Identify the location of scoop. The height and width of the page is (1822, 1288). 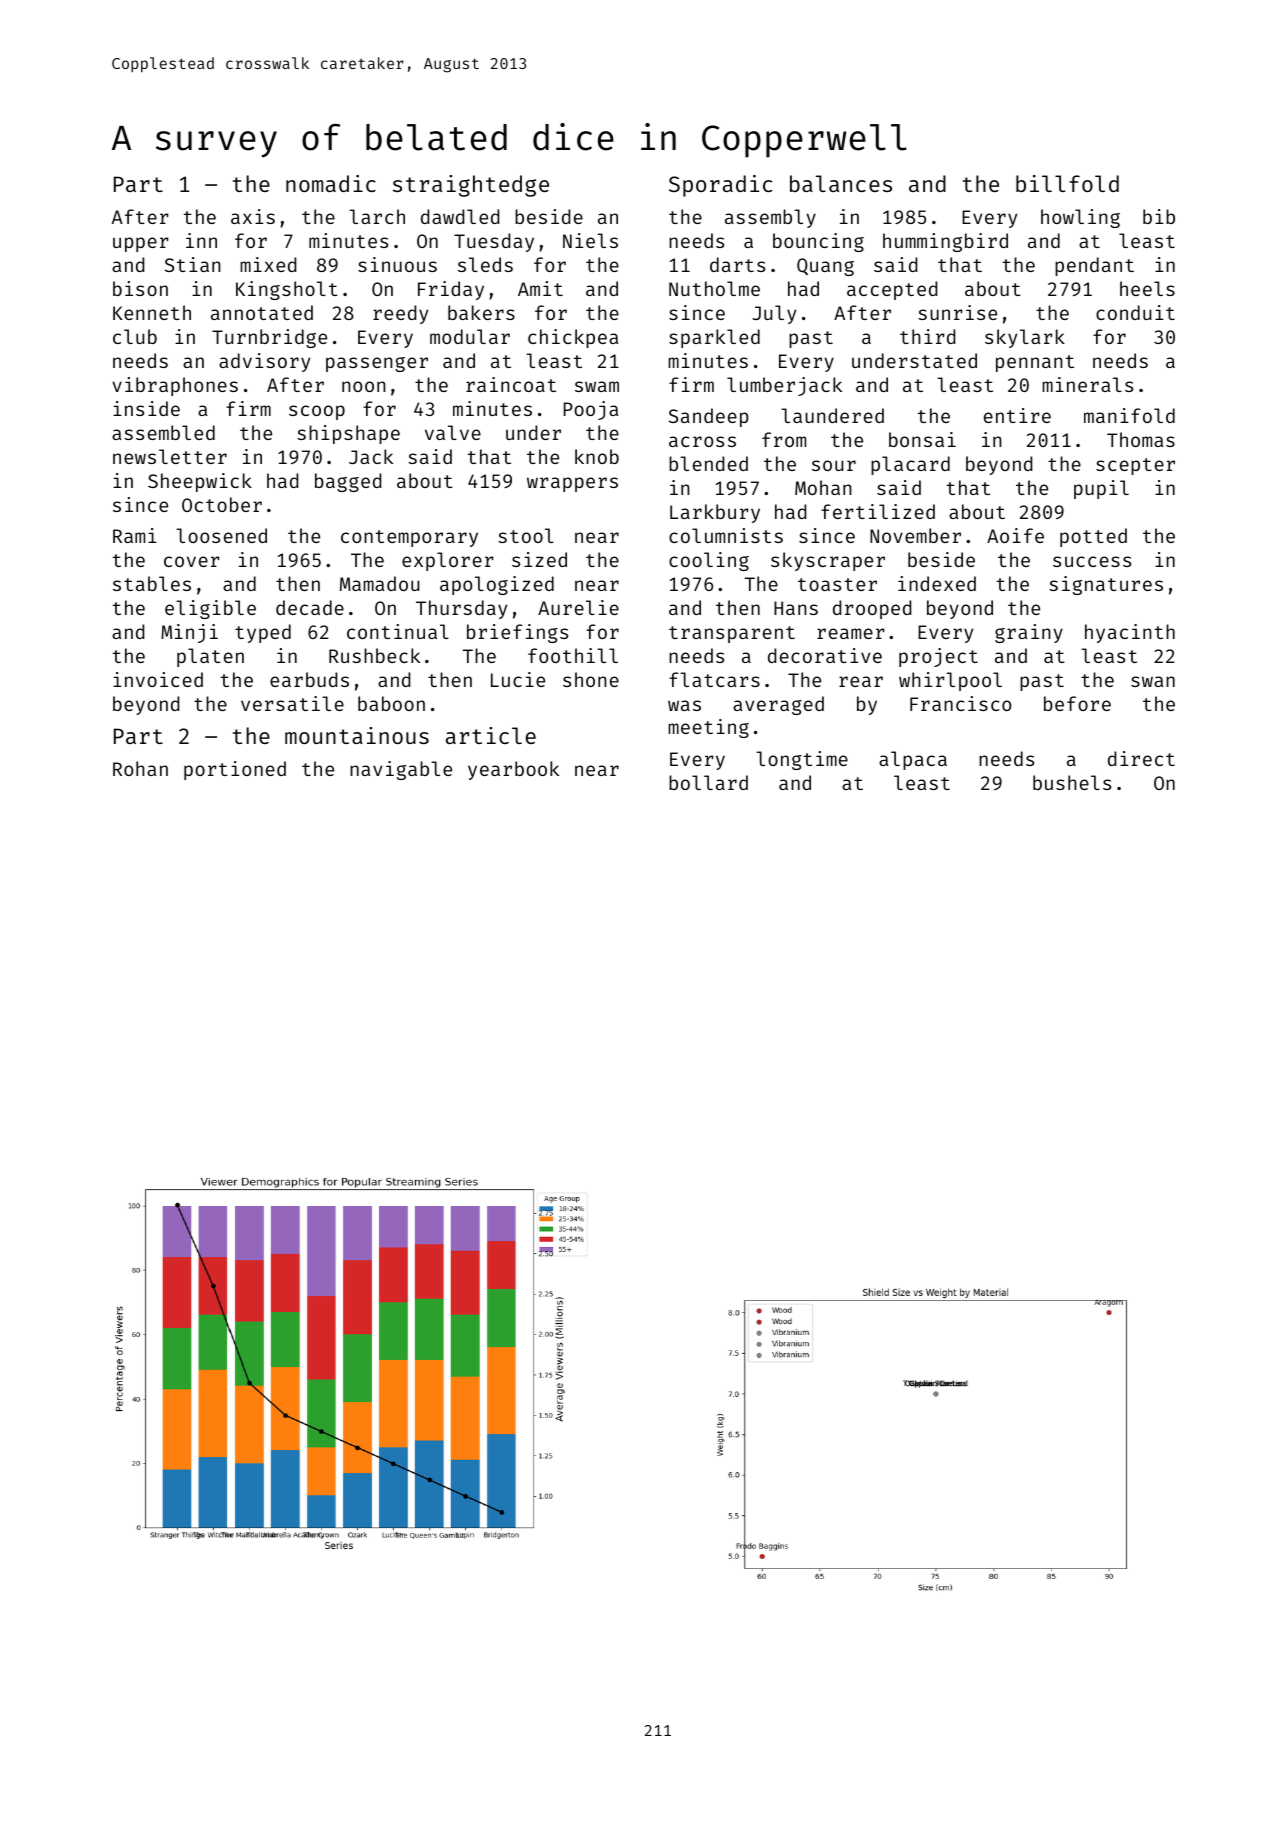
(317, 412).
